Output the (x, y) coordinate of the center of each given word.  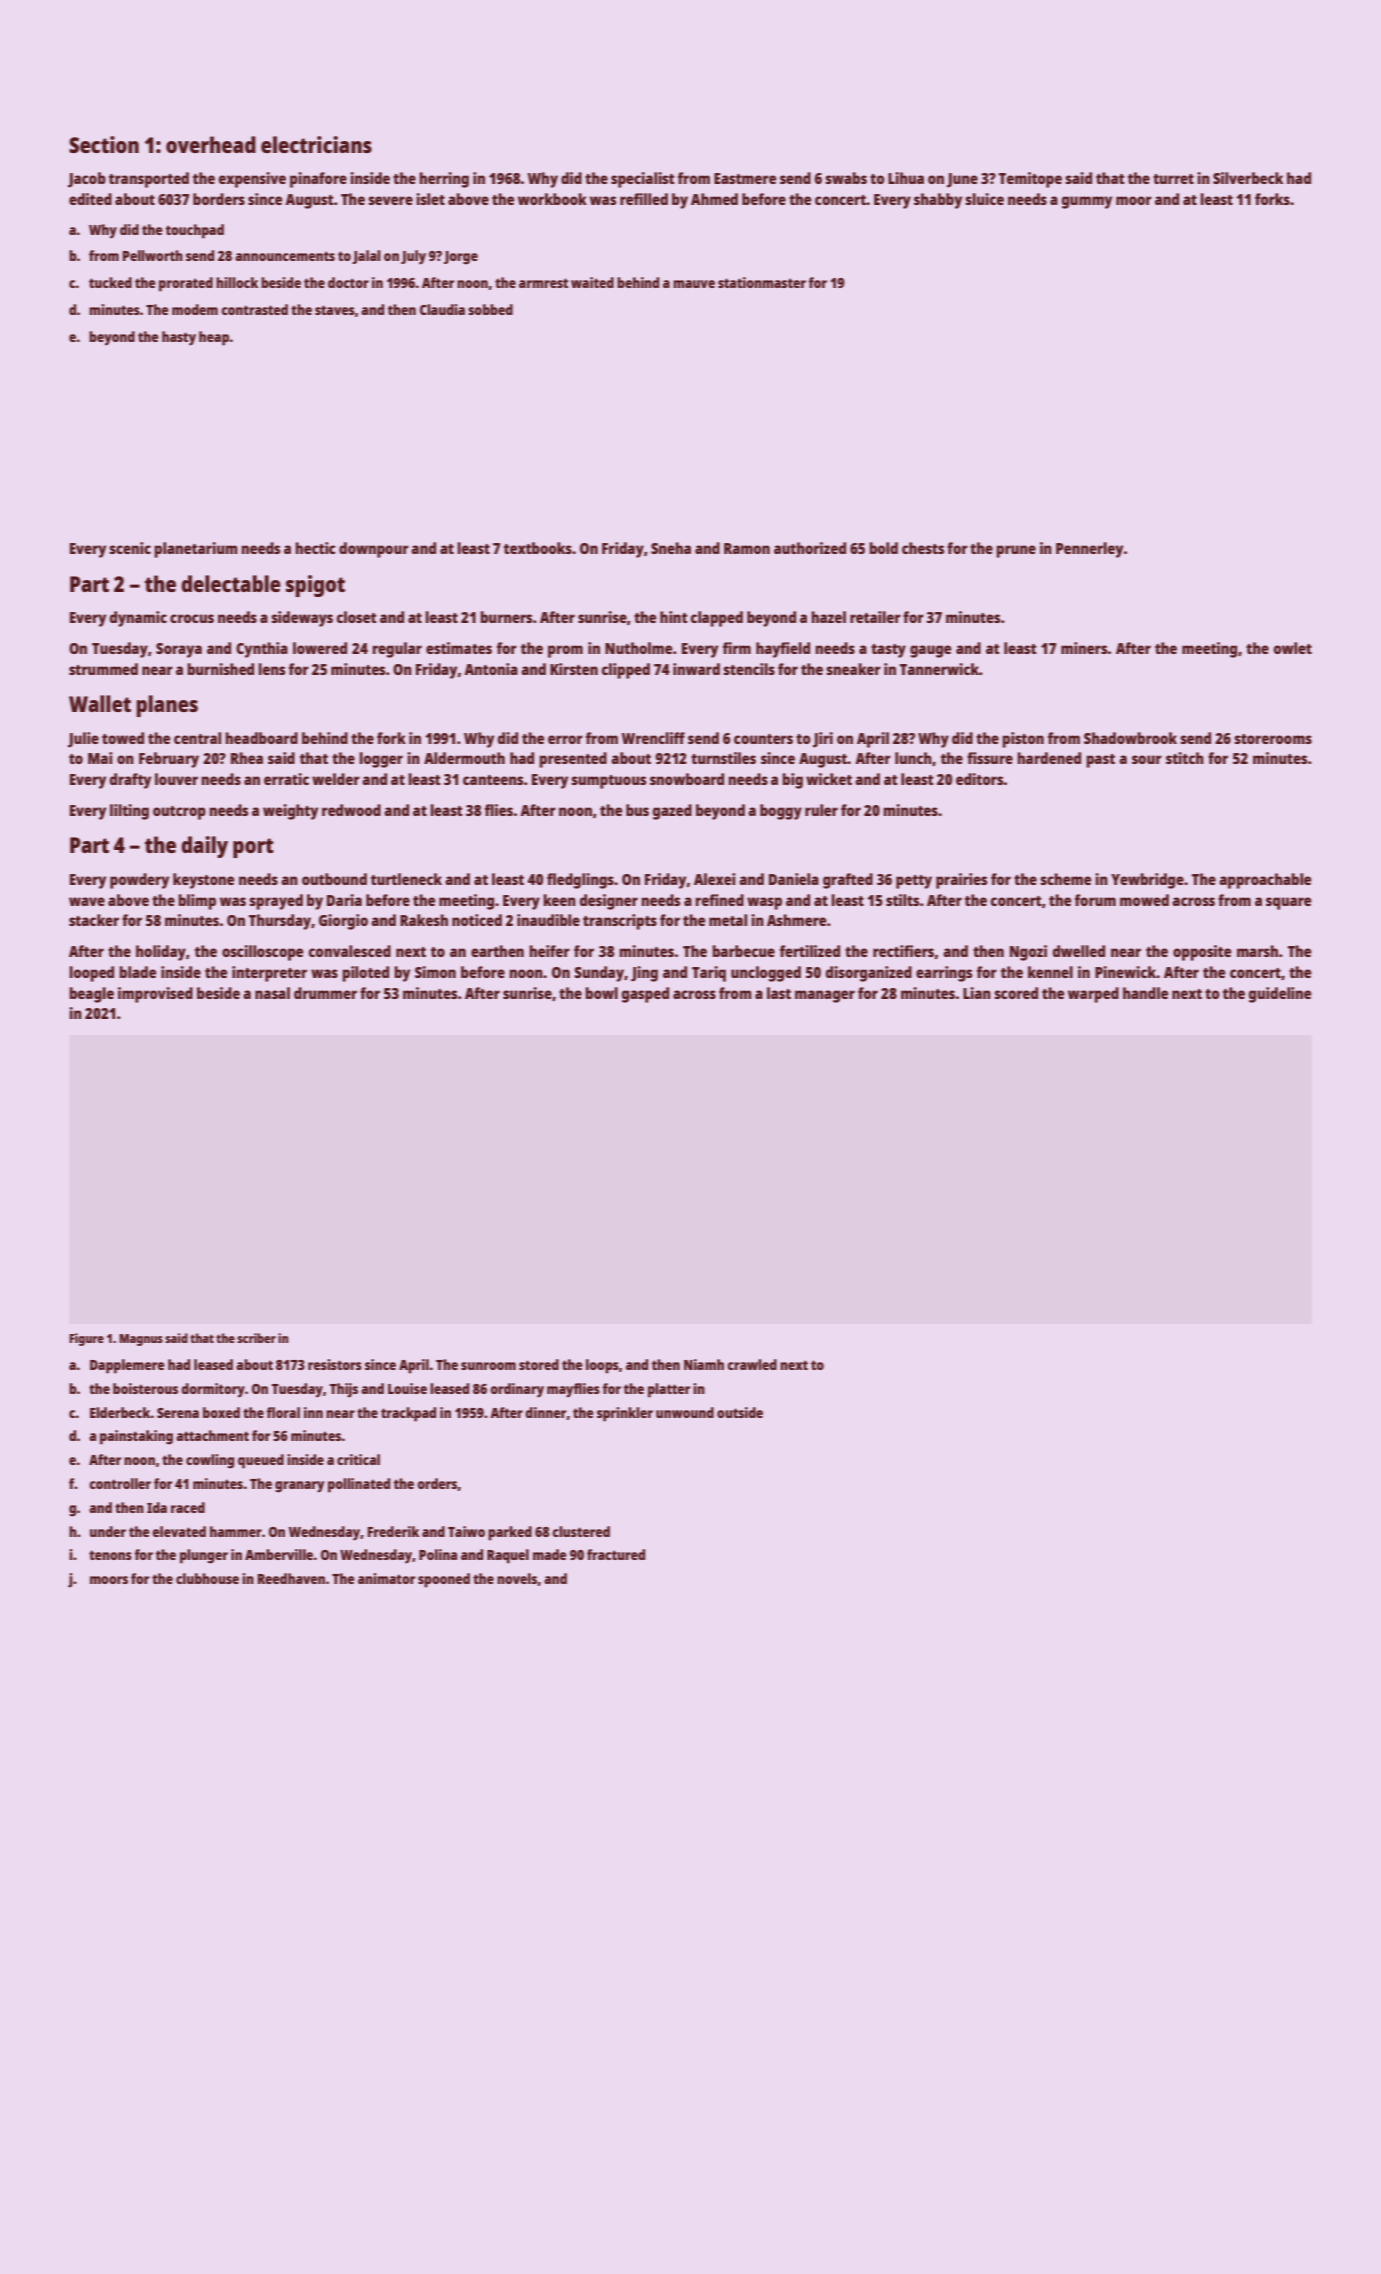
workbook (552, 199)
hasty (179, 338)
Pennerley (1089, 550)
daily (204, 847)
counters (763, 739)
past (1101, 761)
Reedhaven (291, 1578)
